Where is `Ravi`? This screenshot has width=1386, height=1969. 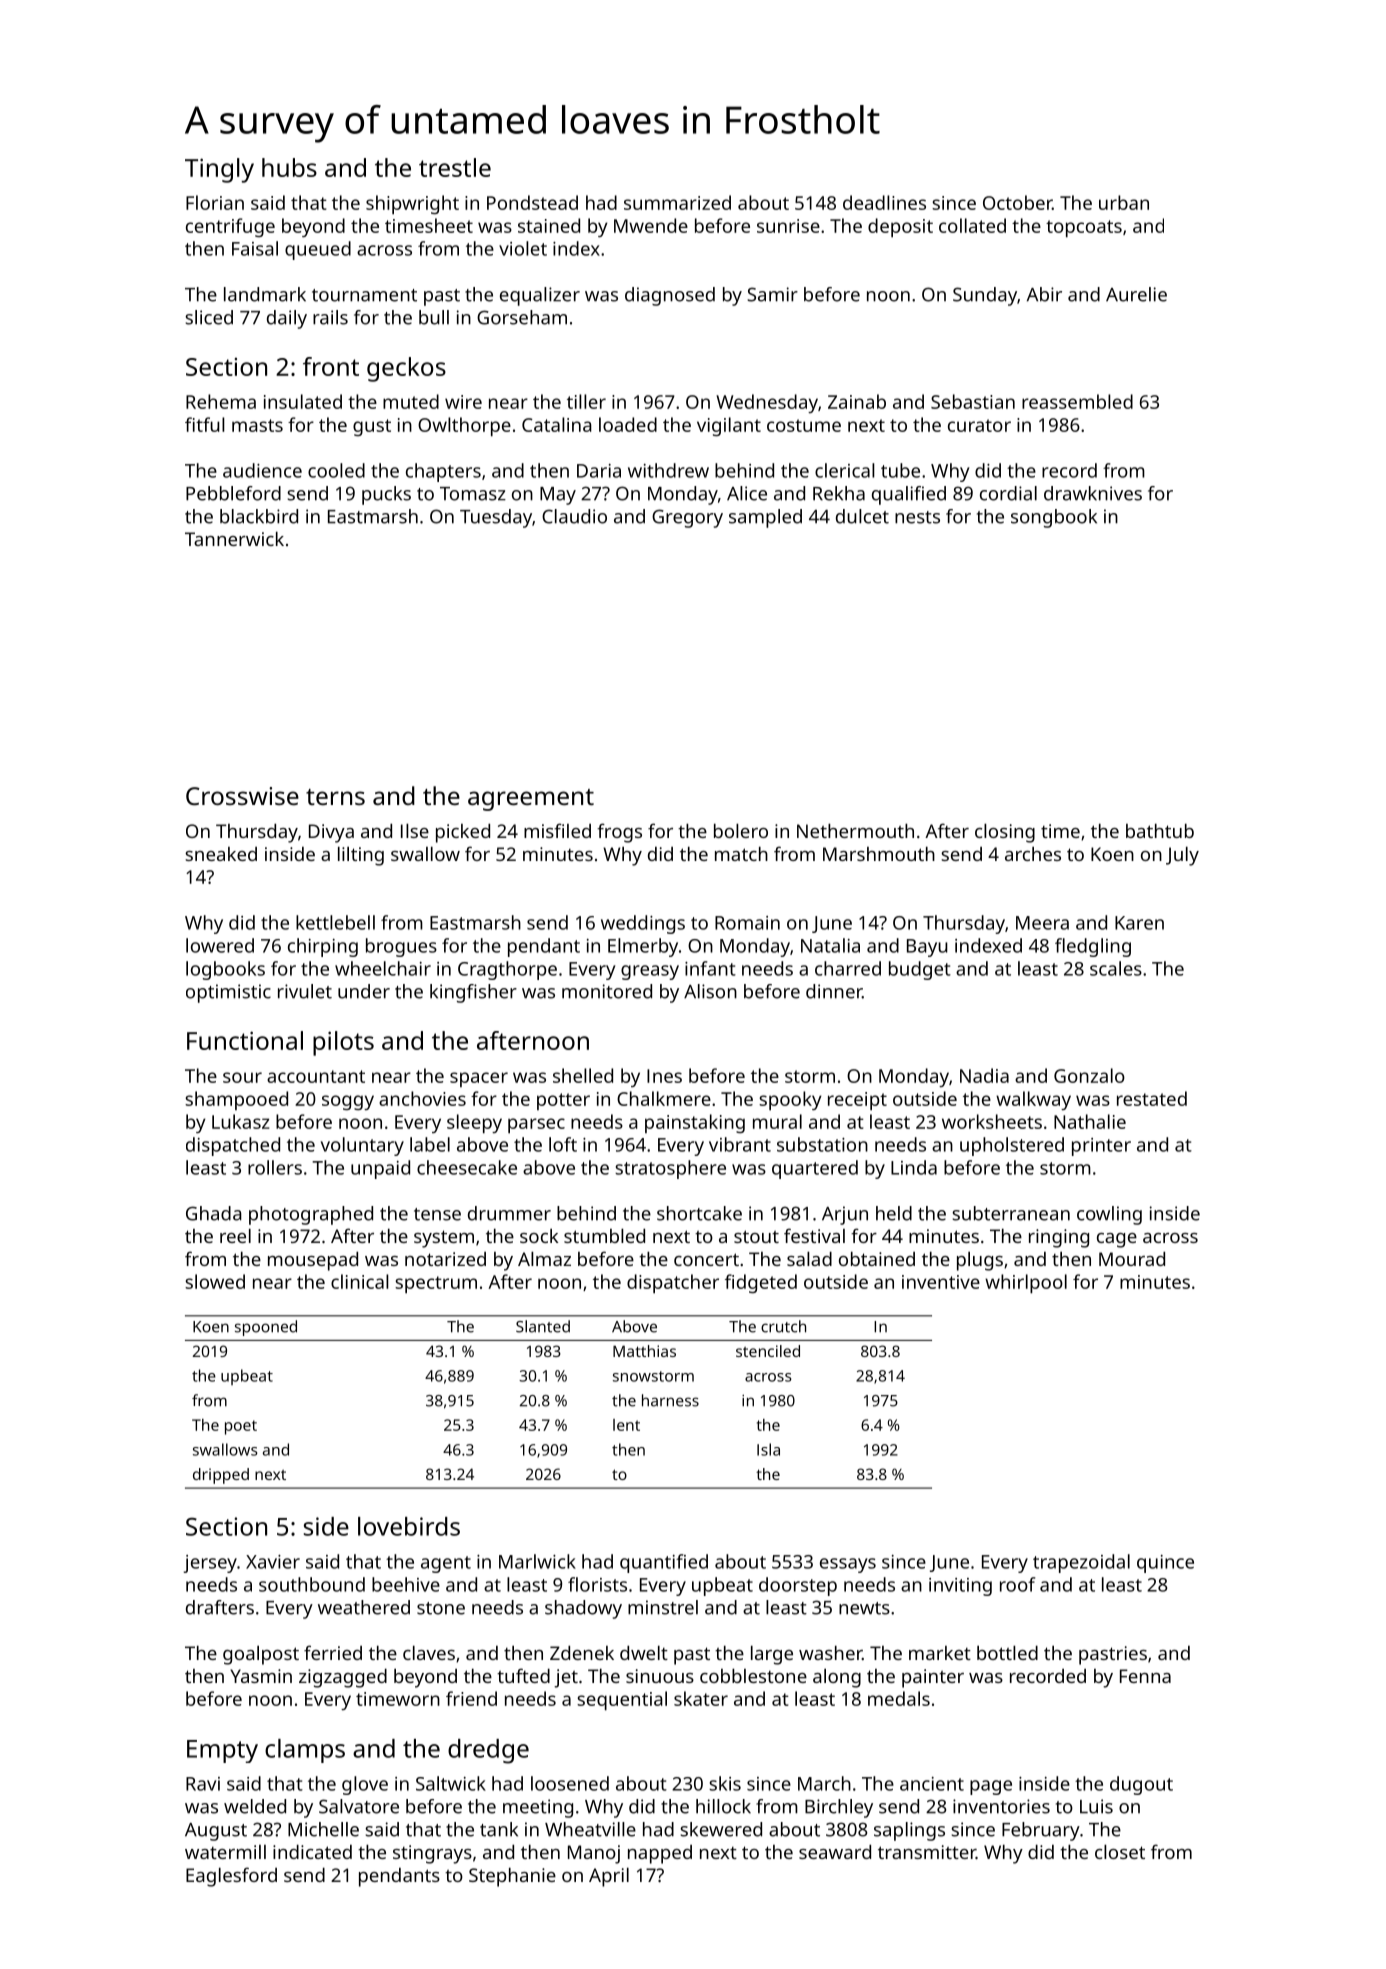 Ravi is located at coordinates (203, 1784).
